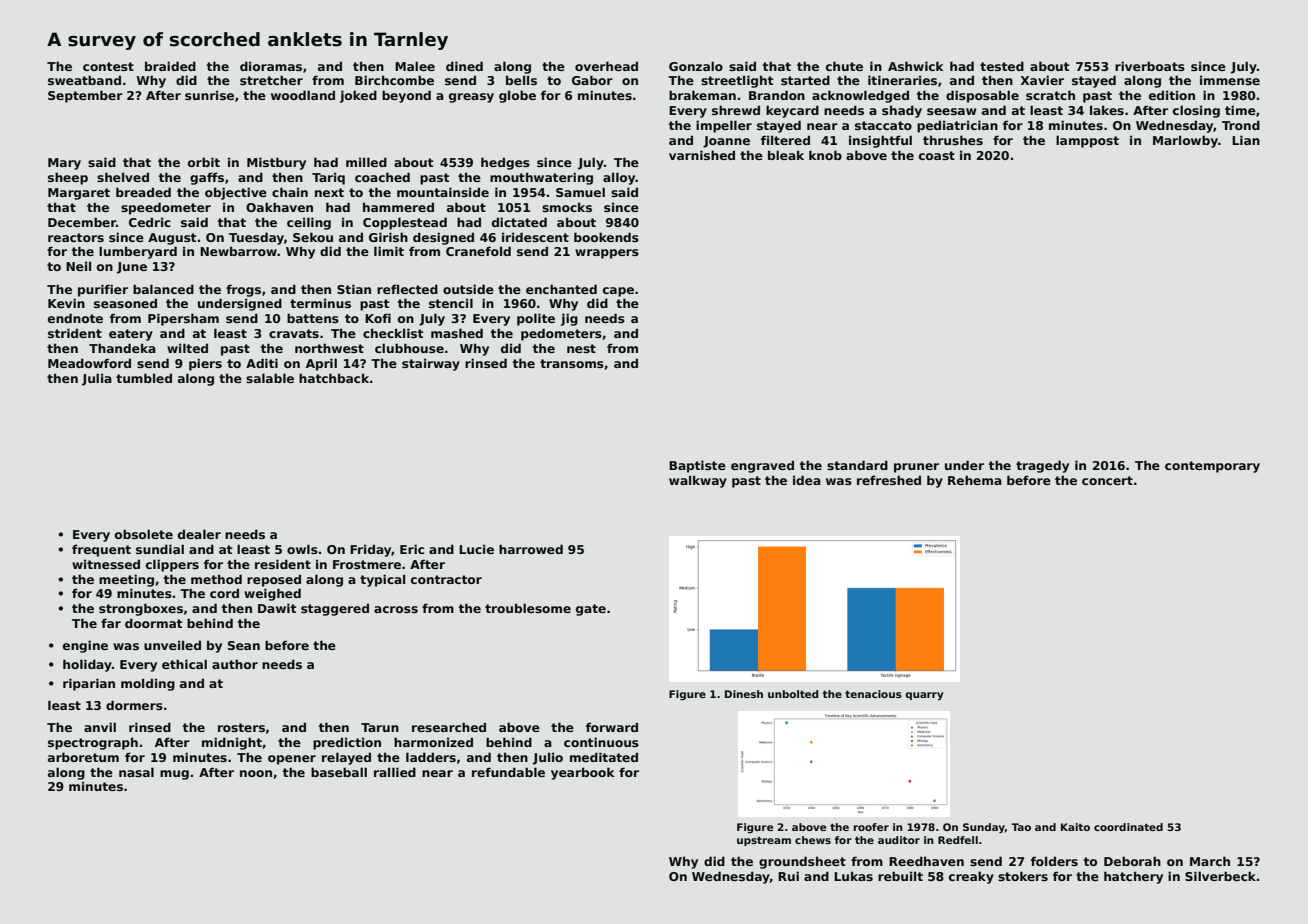 The width and height of the document is (1308, 924). What do you see at coordinates (378, 318) in the document?
I see `Kofi` at bounding box center [378, 318].
